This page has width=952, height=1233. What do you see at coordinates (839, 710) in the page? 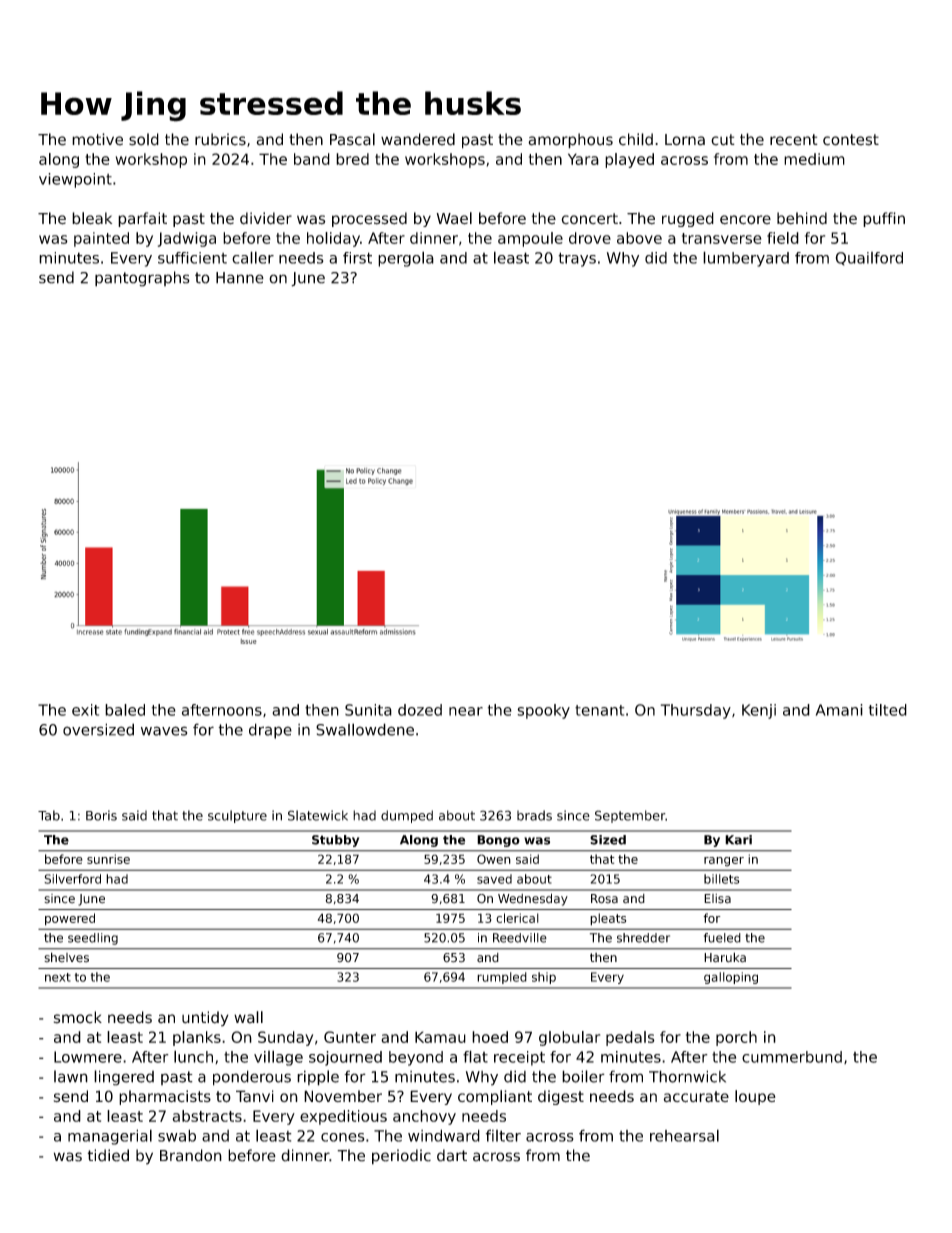
I see `Amani` at bounding box center [839, 710].
